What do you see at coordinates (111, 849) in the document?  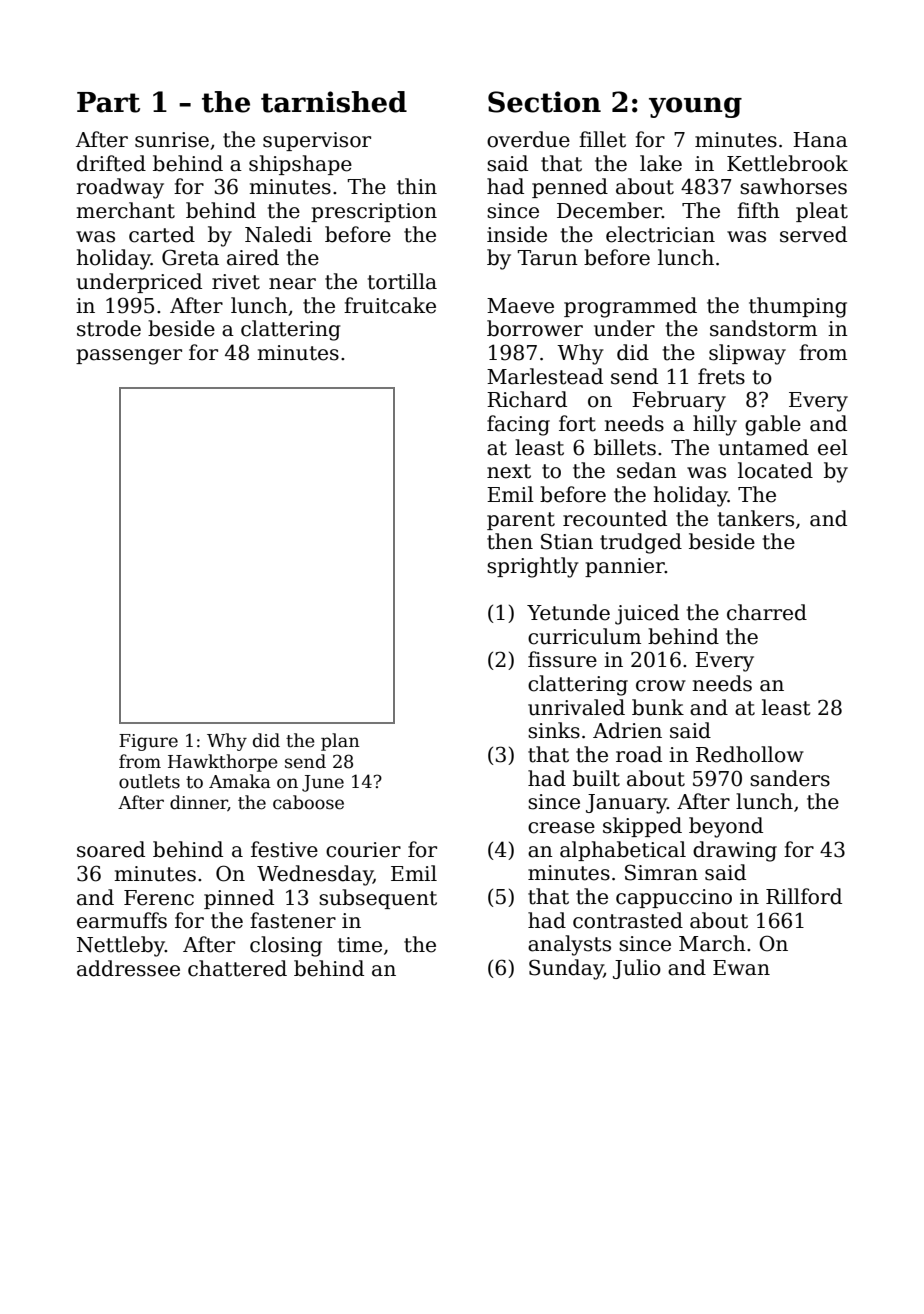 I see `soared` at bounding box center [111, 849].
